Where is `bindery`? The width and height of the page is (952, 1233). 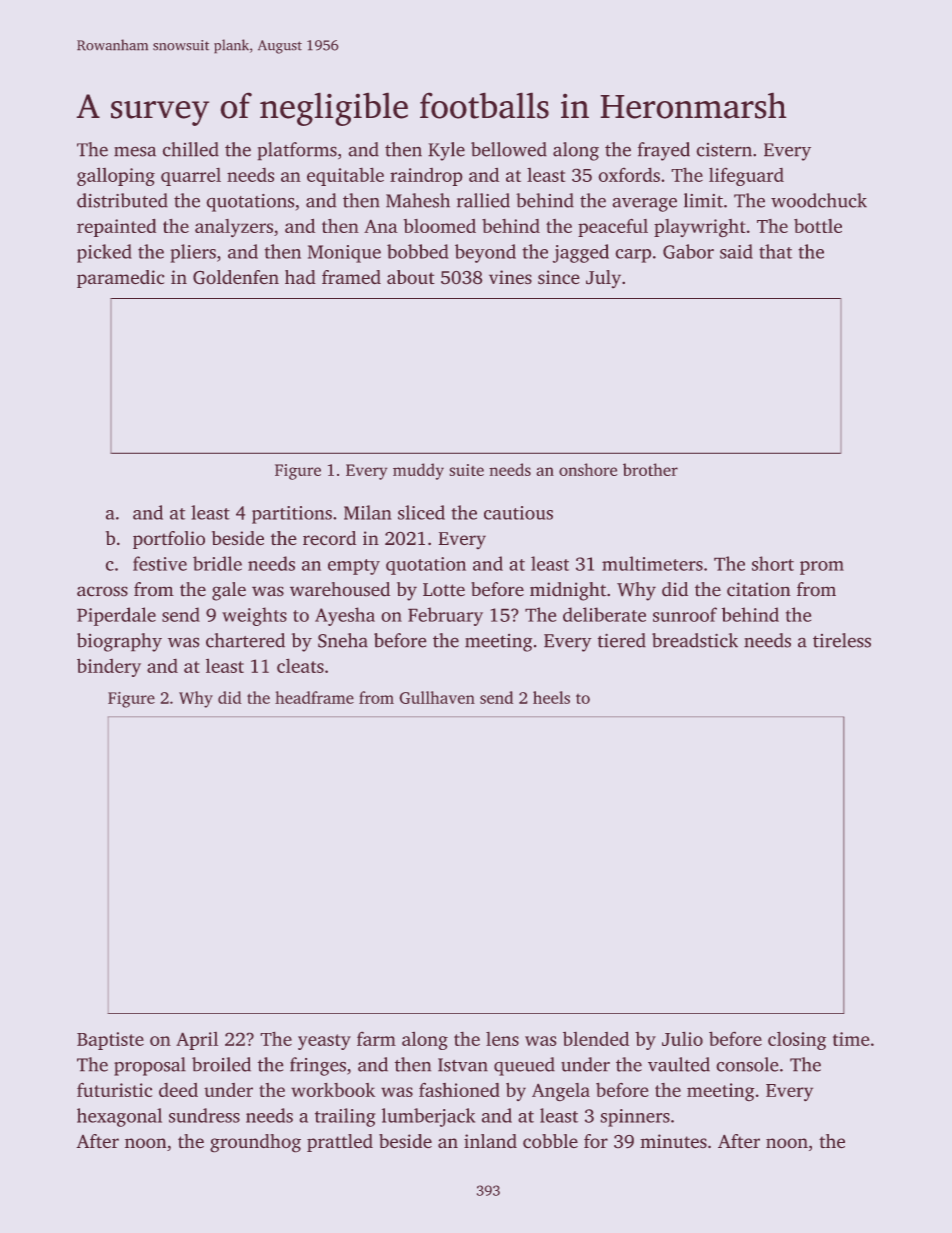
bindery is located at coordinates (109, 667).
